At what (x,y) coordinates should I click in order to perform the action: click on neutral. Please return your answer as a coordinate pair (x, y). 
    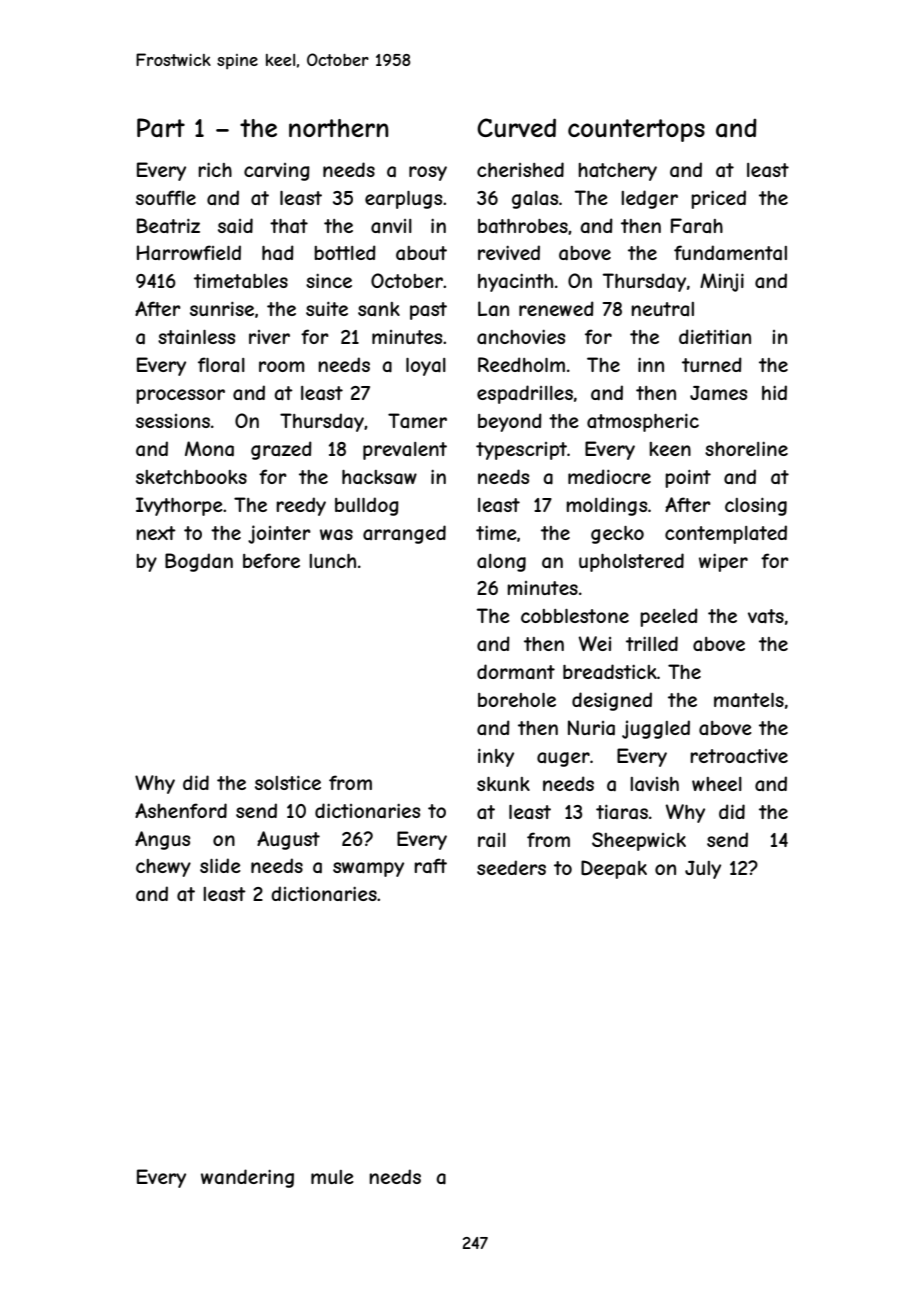
    Looking at the image, I should click on (662, 309).
